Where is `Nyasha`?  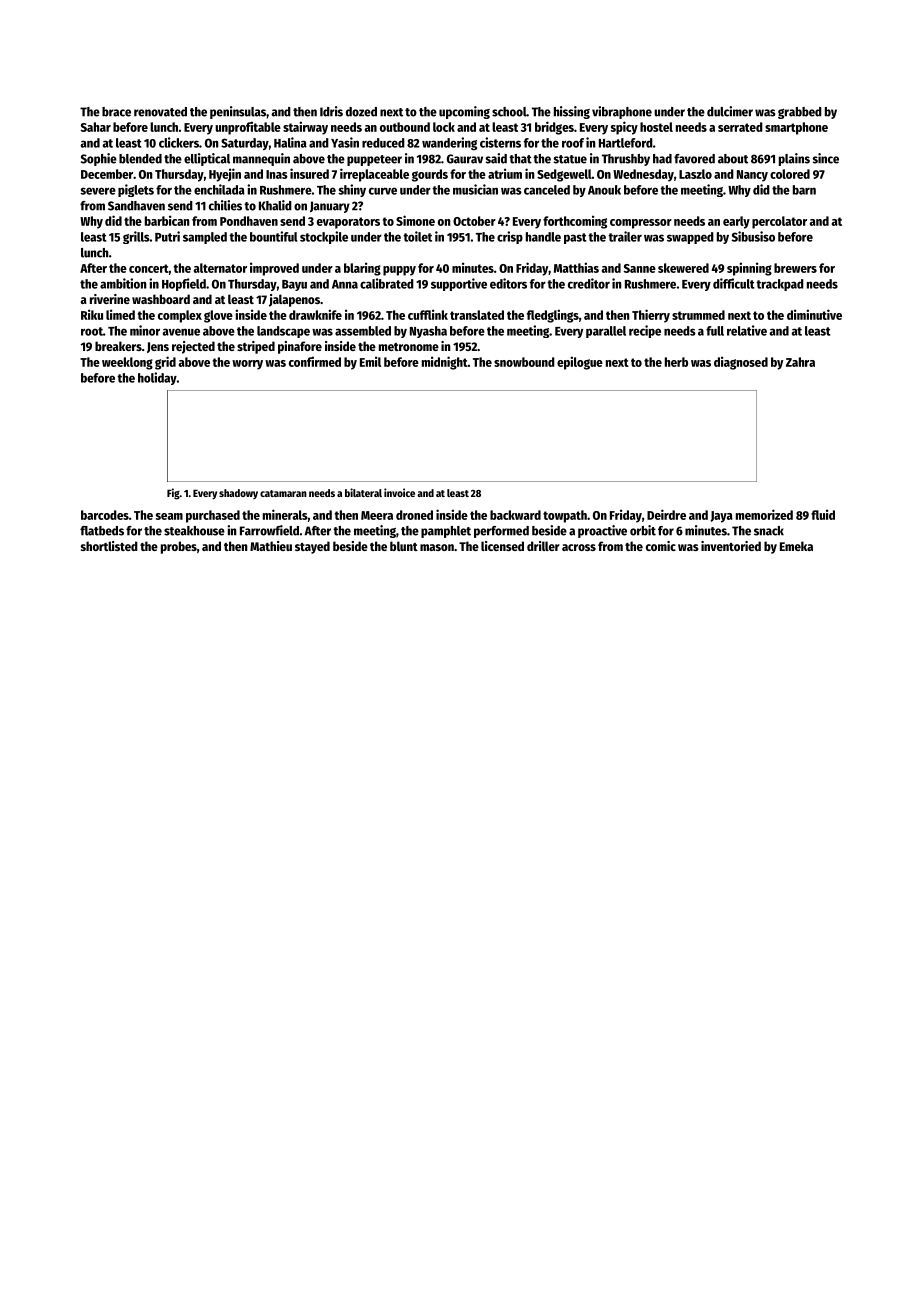
Nyasha is located at coordinates (428, 332).
